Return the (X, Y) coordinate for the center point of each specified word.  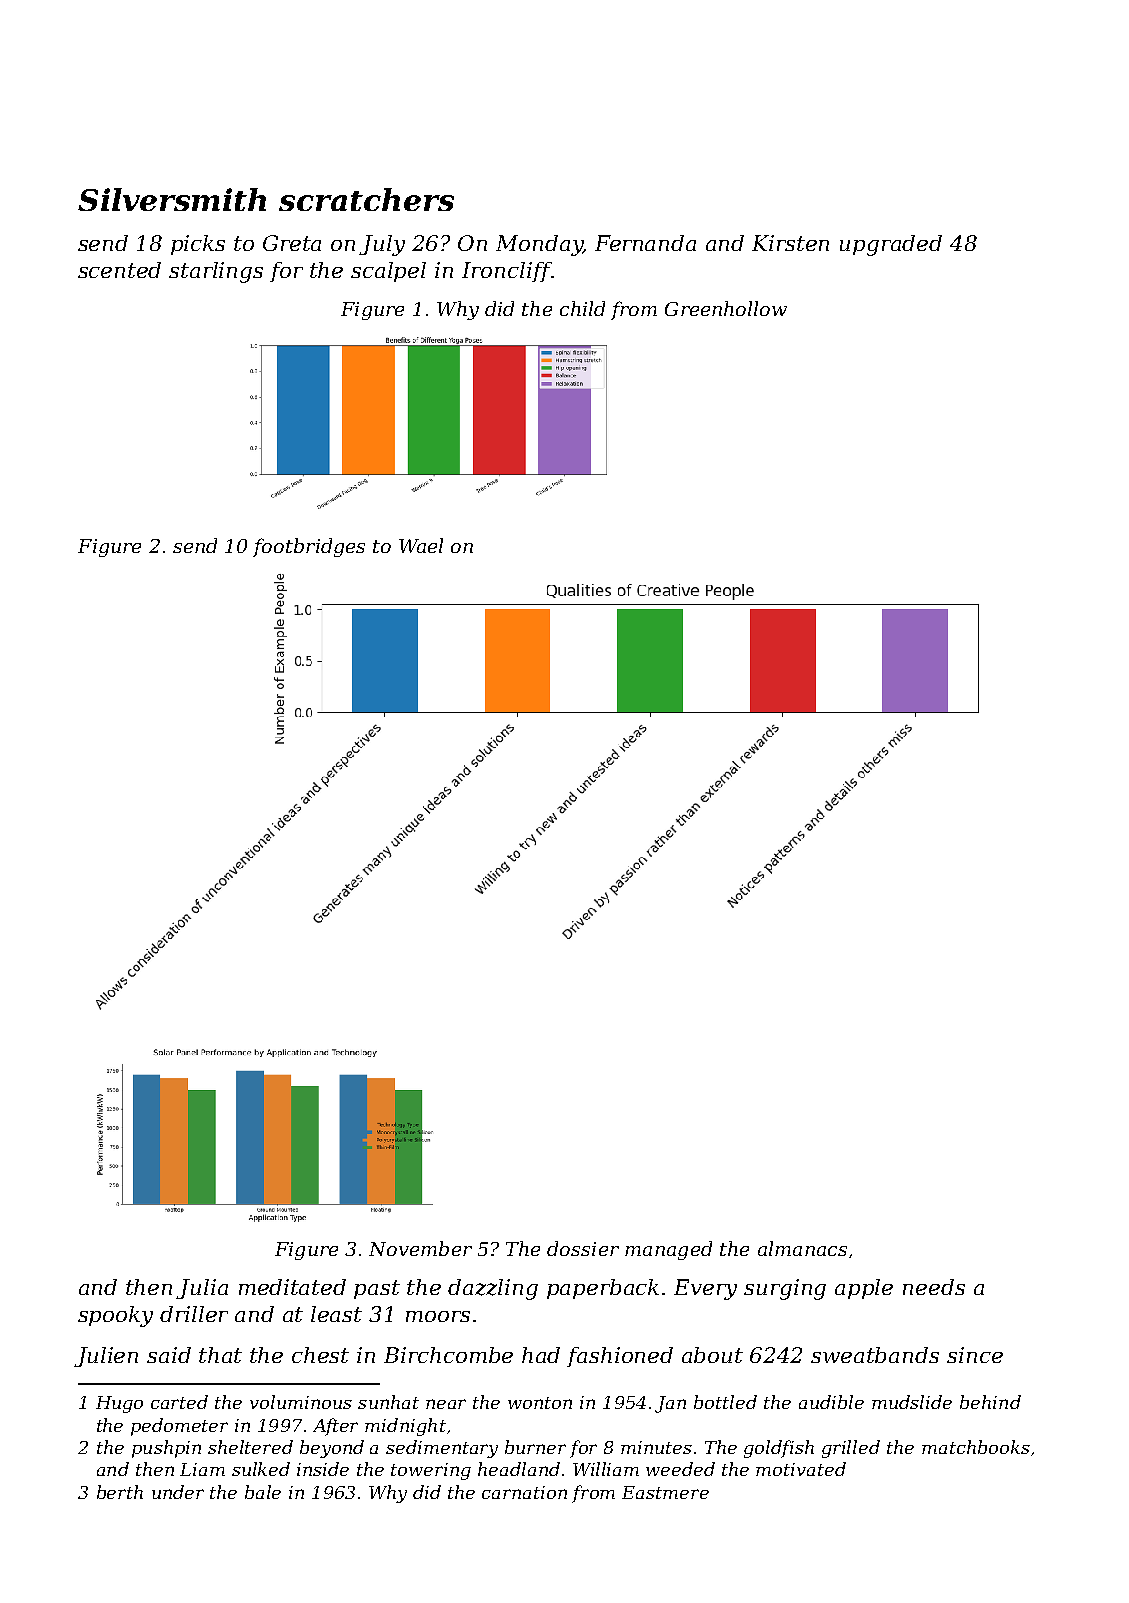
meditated (292, 1287)
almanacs (802, 1248)
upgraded (891, 245)
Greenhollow (726, 308)
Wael (421, 545)
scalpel (388, 272)
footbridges (309, 547)
